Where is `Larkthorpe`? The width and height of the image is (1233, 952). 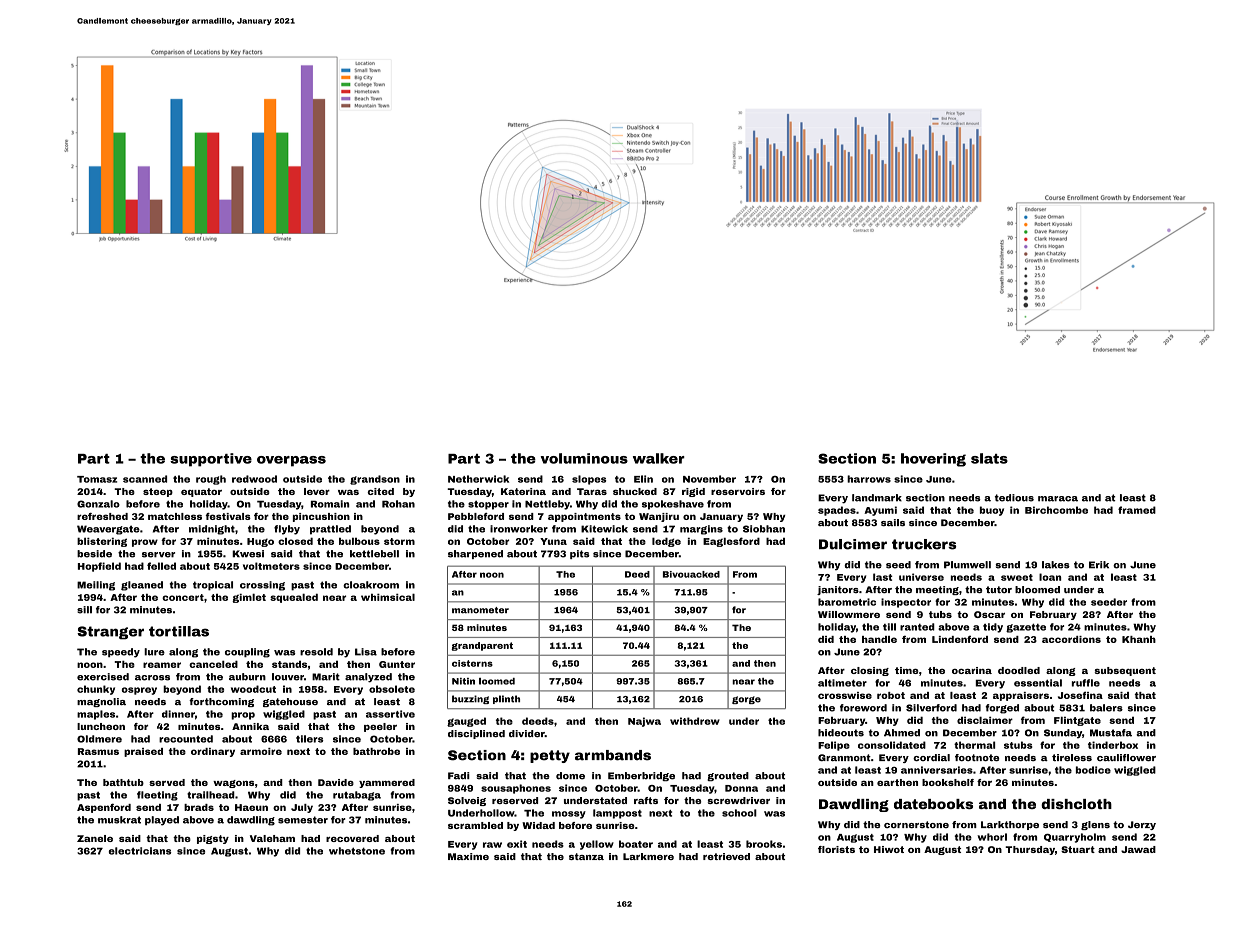
Larkthorpe is located at coordinates (1010, 825).
